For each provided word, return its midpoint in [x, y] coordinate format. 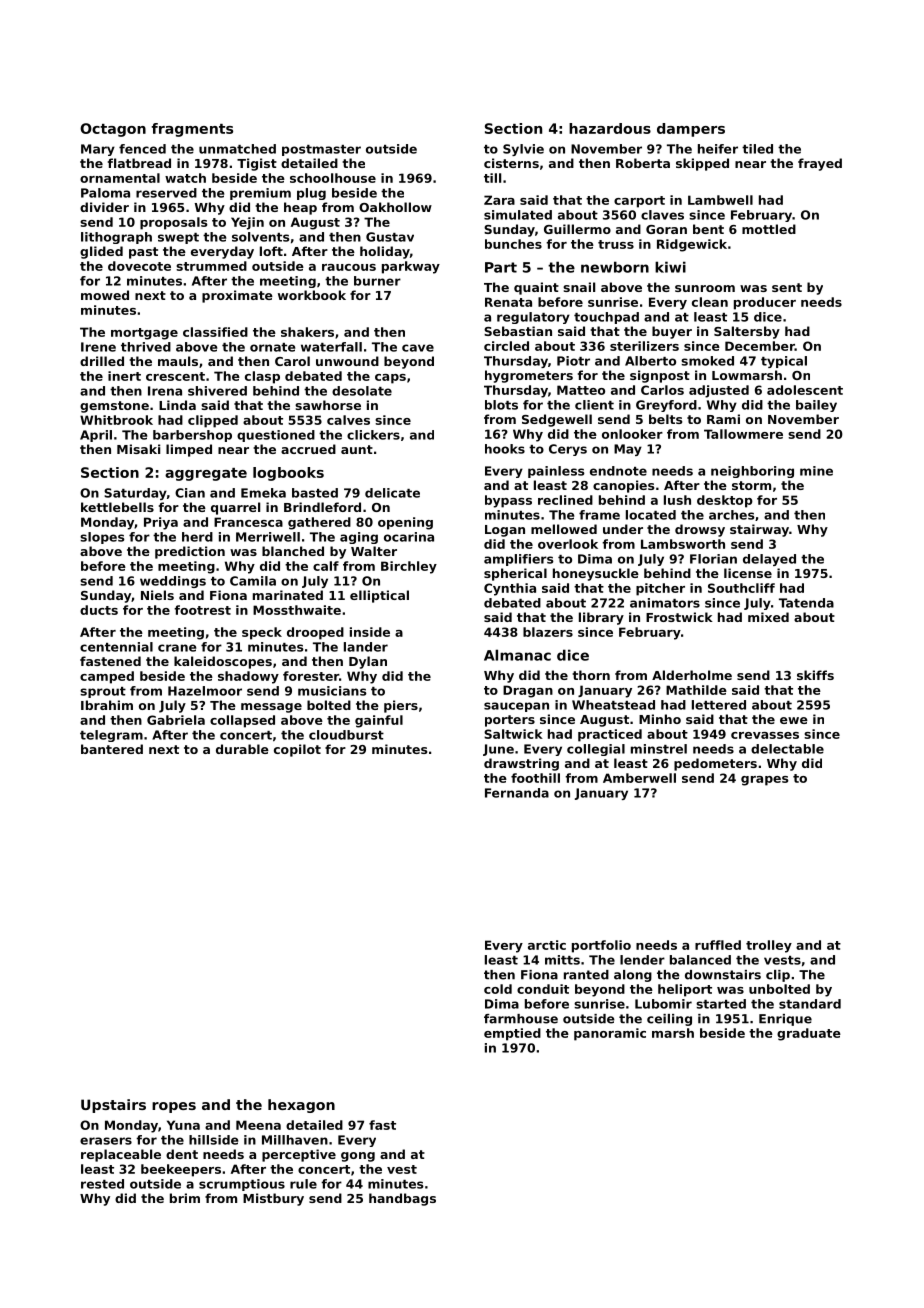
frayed [820, 164]
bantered [112, 749]
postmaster [321, 150]
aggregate [206, 474]
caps [390, 379]
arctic [547, 945]
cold [498, 989]
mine [816, 471]
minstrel [659, 749]
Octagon [113, 130]
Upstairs [113, 1106]
